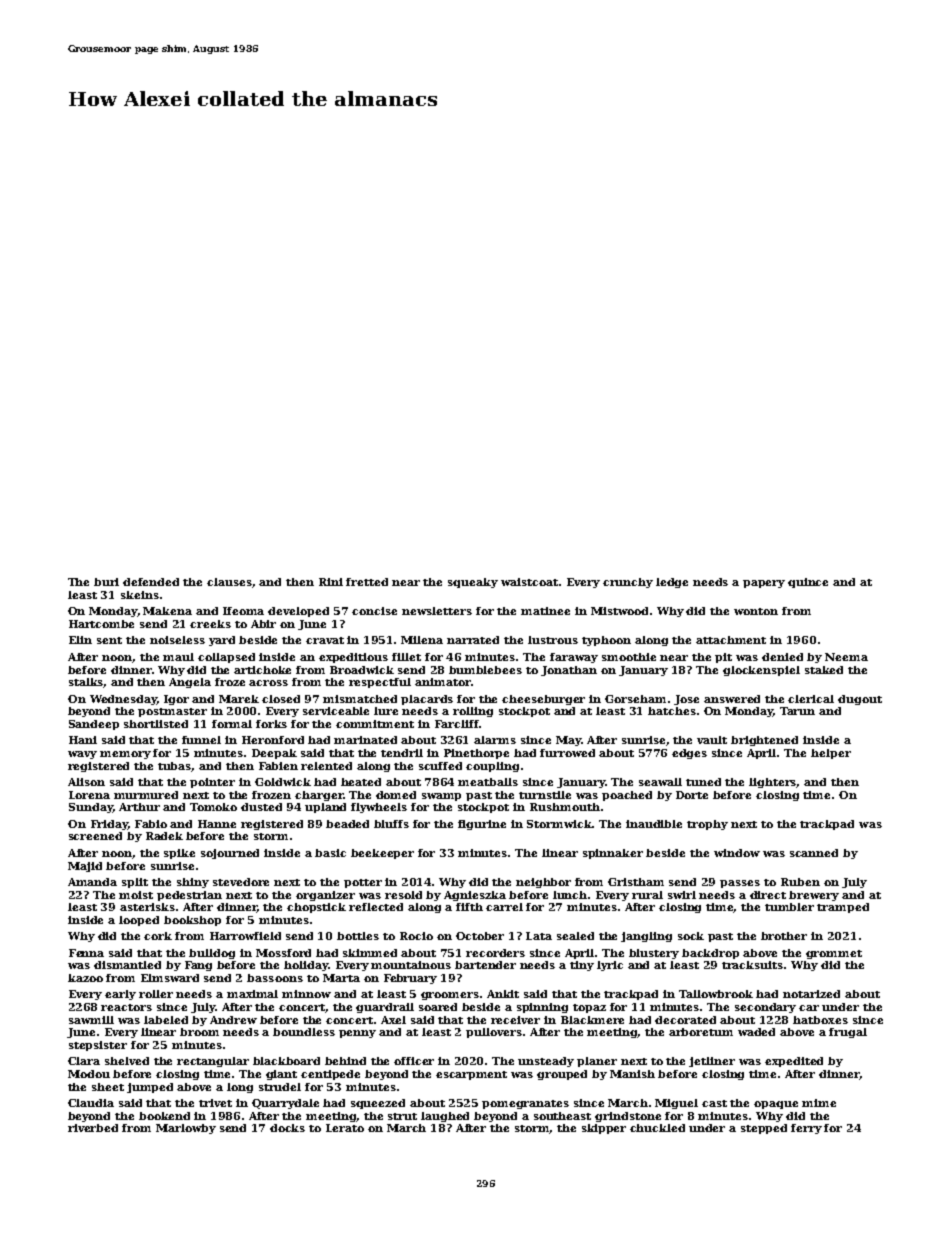  What do you see at coordinates (410, 979) in the screenshot?
I see `February` at bounding box center [410, 979].
